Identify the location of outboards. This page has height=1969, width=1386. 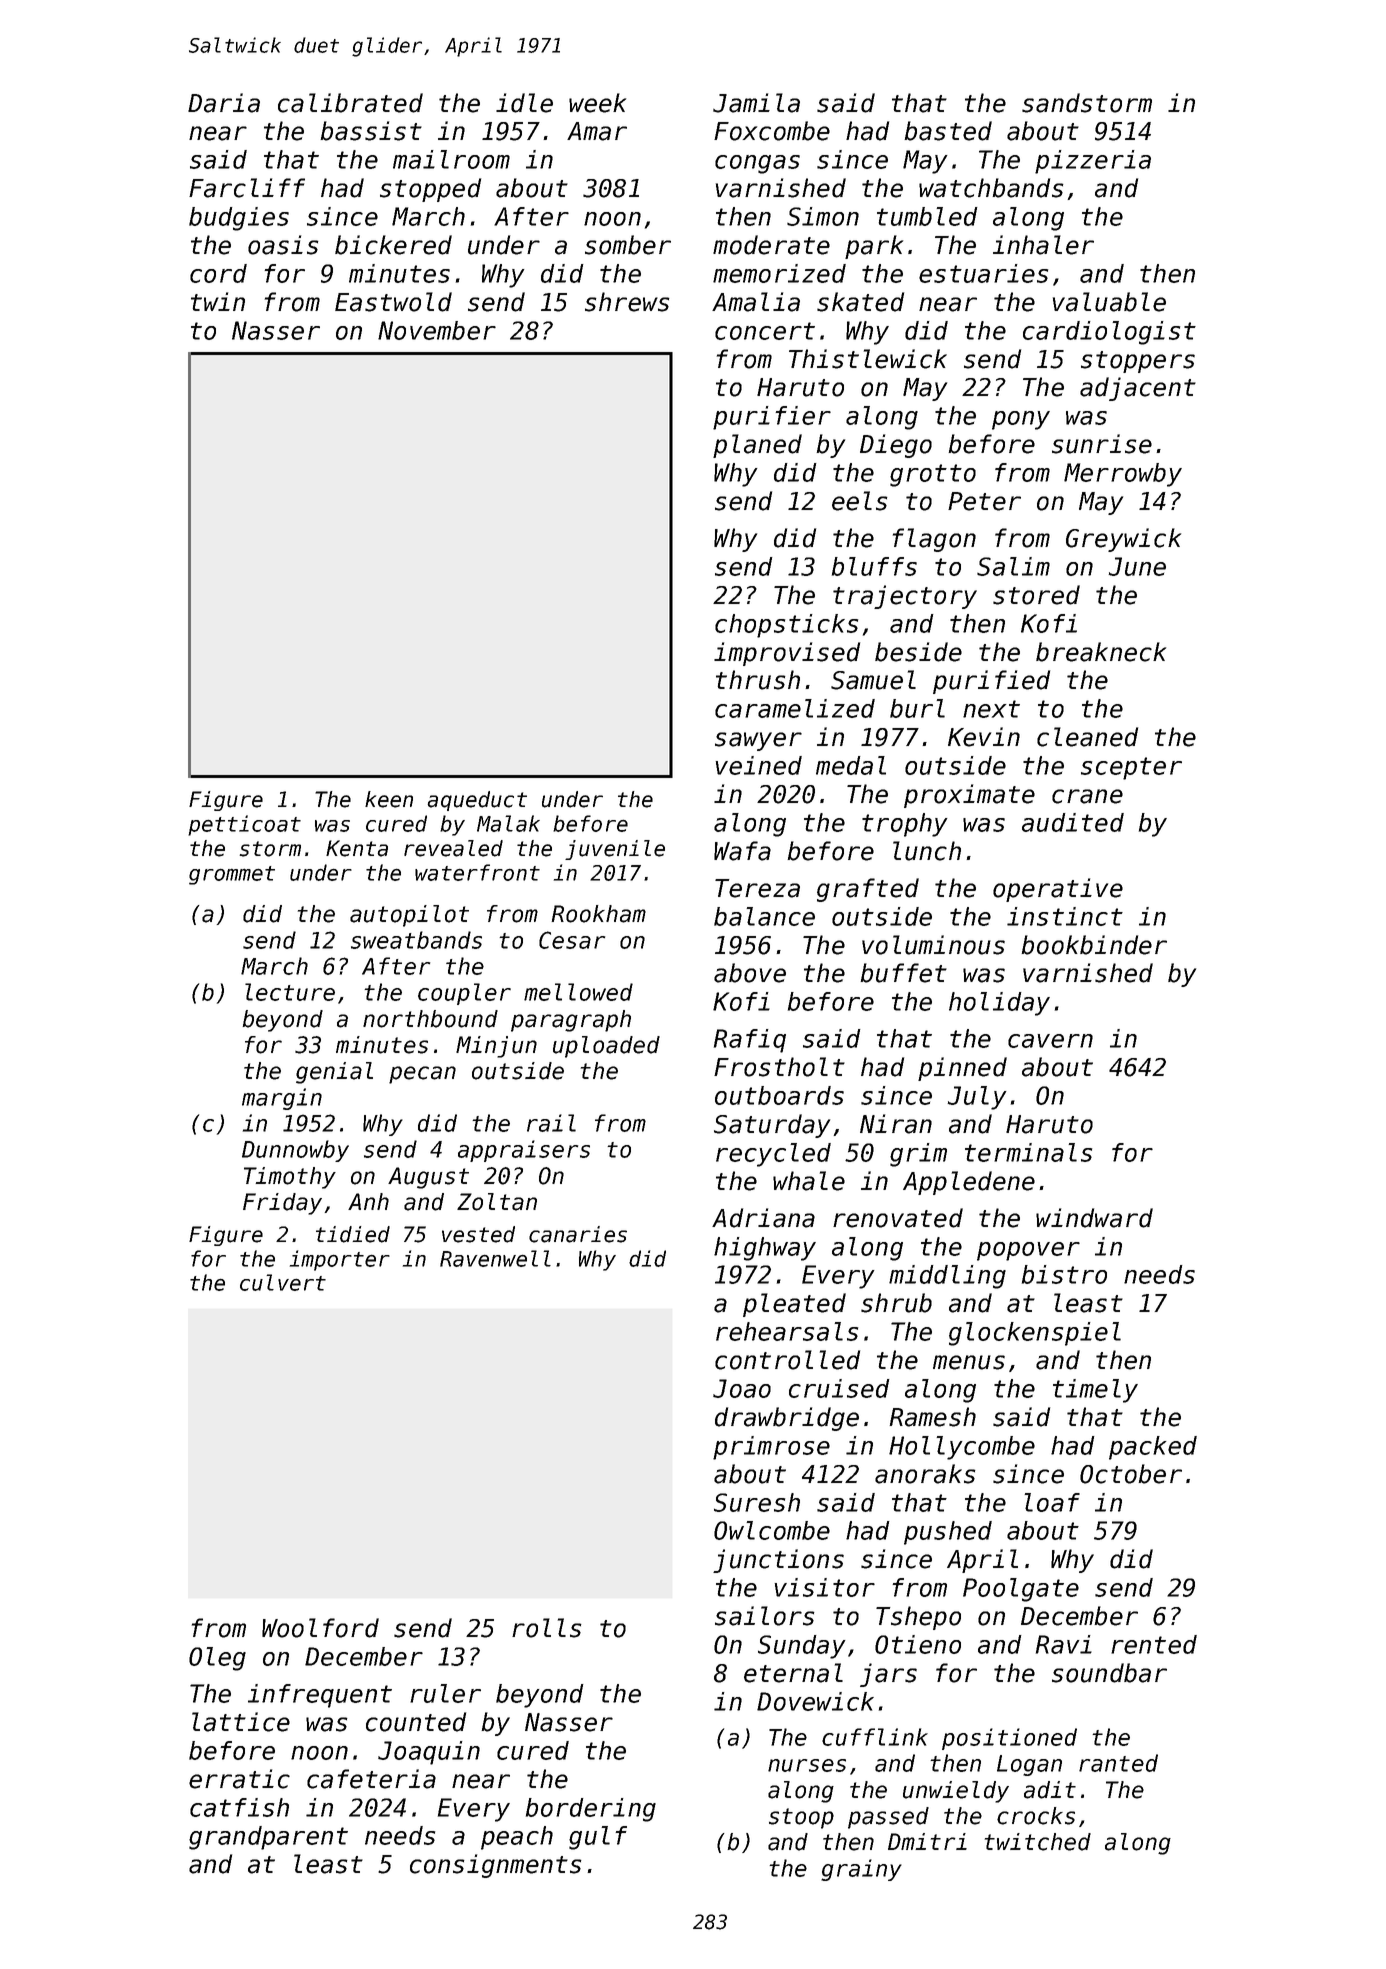
(779, 1095).
